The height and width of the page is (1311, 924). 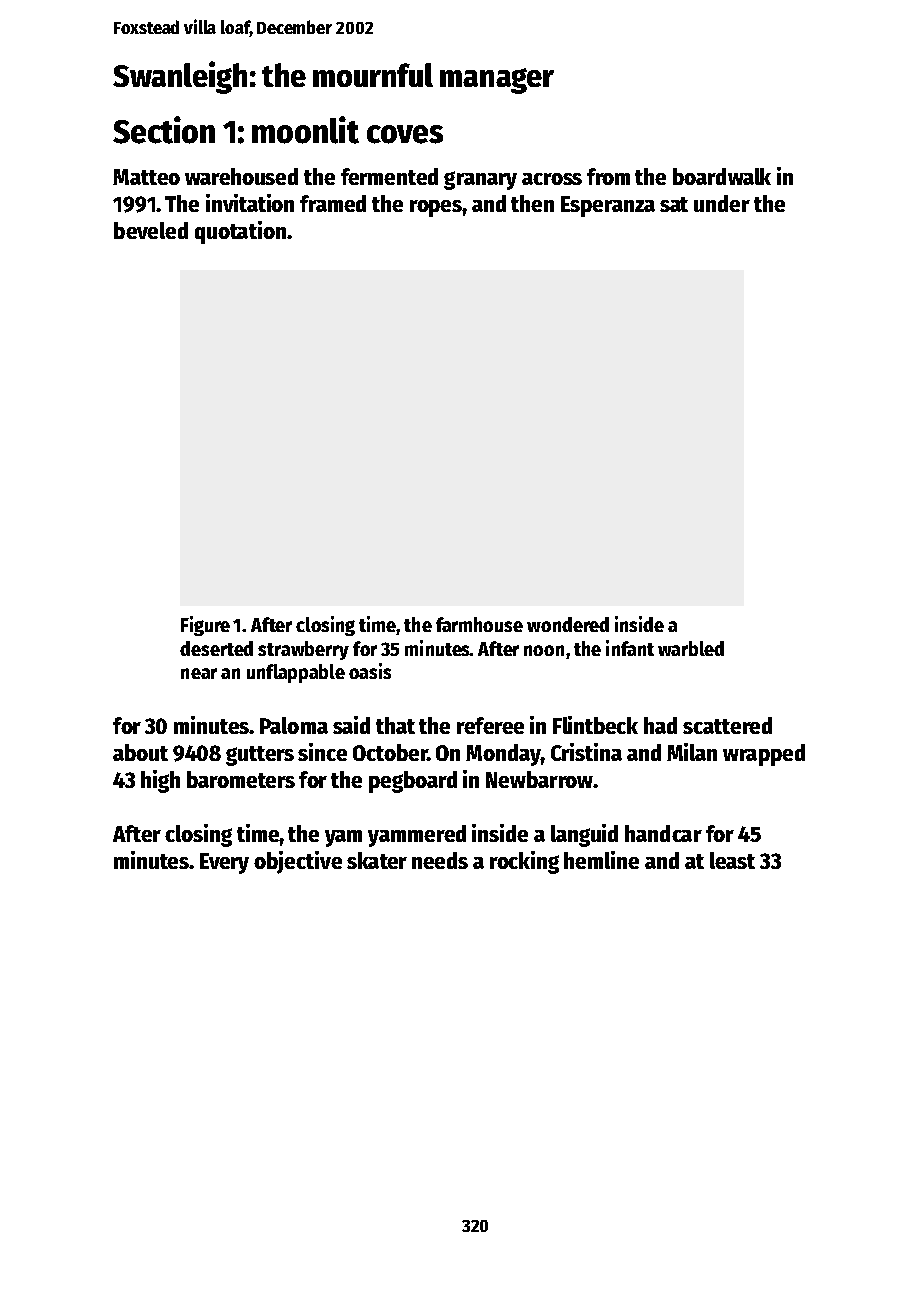 I want to click on needs, so click(x=440, y=860).
